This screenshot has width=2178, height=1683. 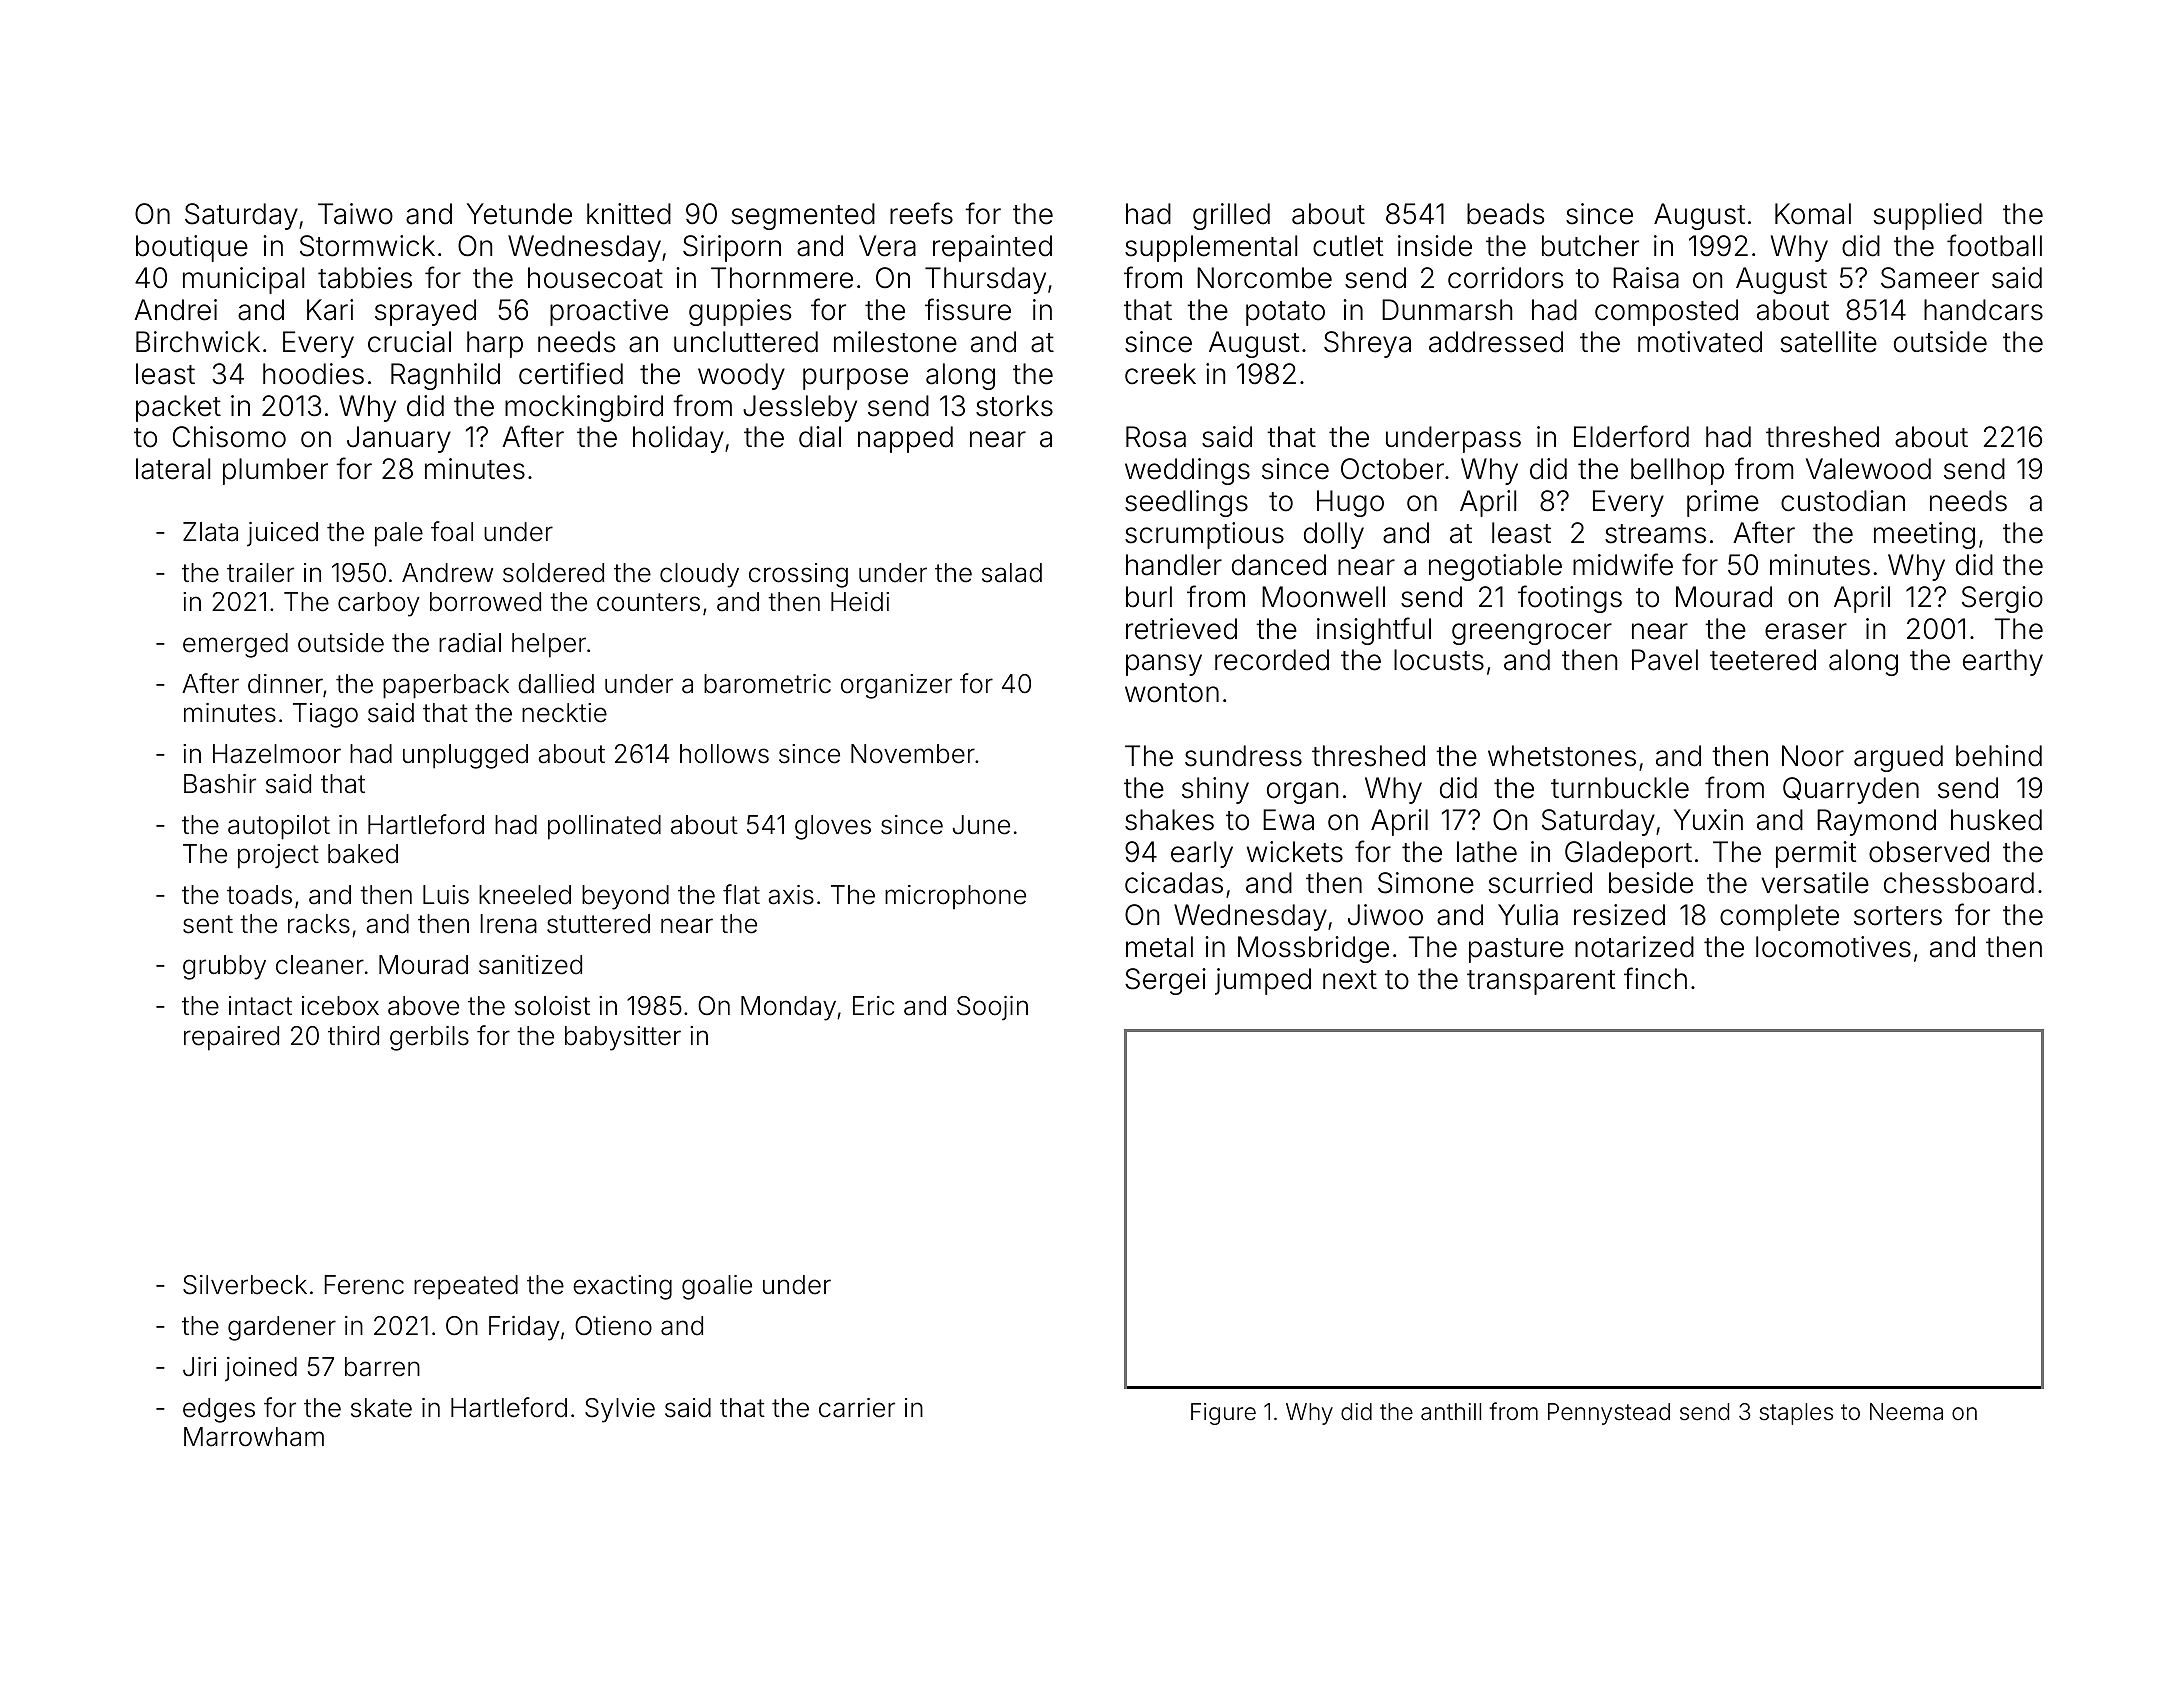 I want to click on cicadas, so click(x=1174, y=883).
